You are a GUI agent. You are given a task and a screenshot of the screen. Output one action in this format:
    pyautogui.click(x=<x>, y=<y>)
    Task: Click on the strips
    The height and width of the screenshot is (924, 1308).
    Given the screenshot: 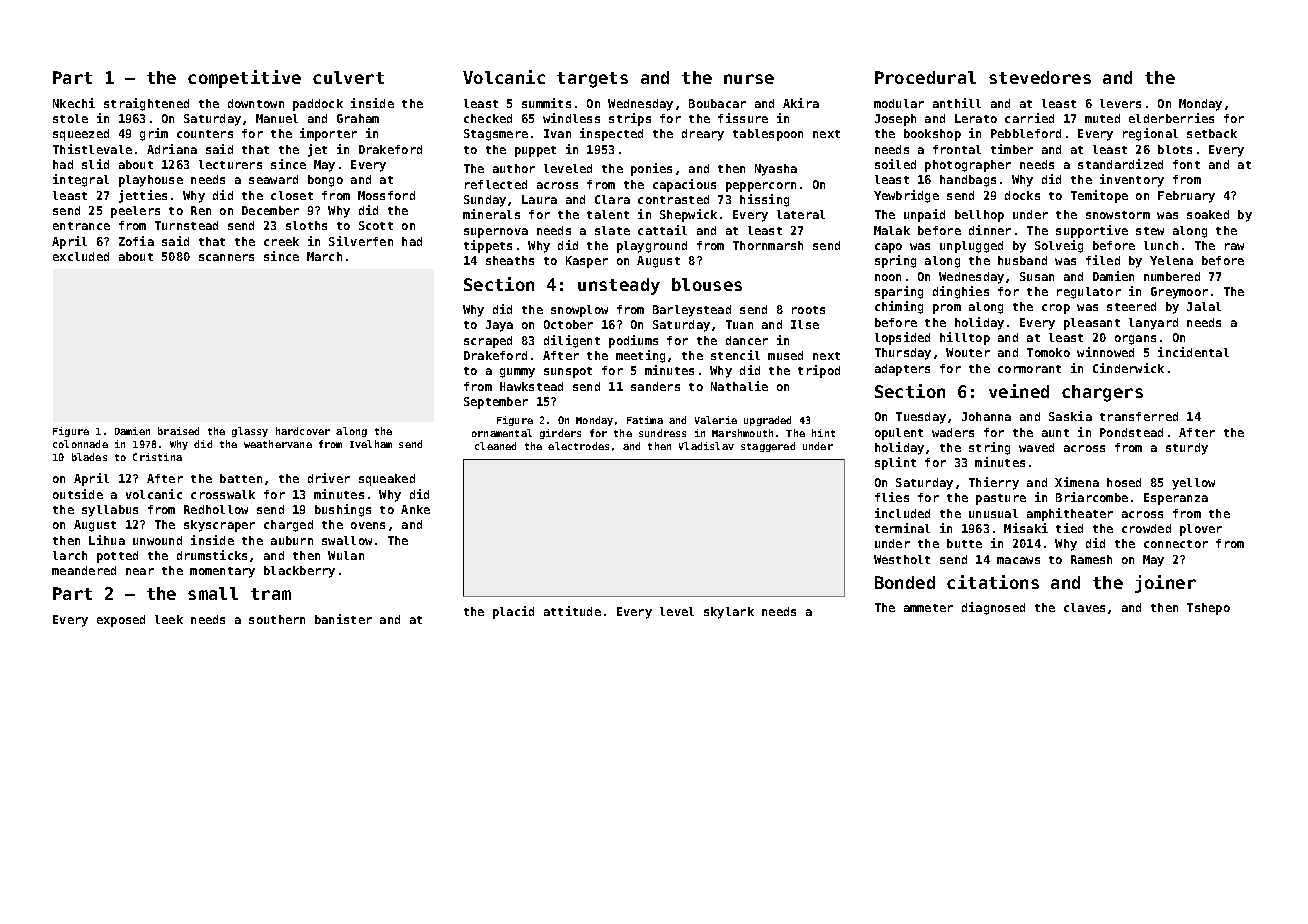 What is the action you would take?
    pyautogui.click(x=630, y=119)
